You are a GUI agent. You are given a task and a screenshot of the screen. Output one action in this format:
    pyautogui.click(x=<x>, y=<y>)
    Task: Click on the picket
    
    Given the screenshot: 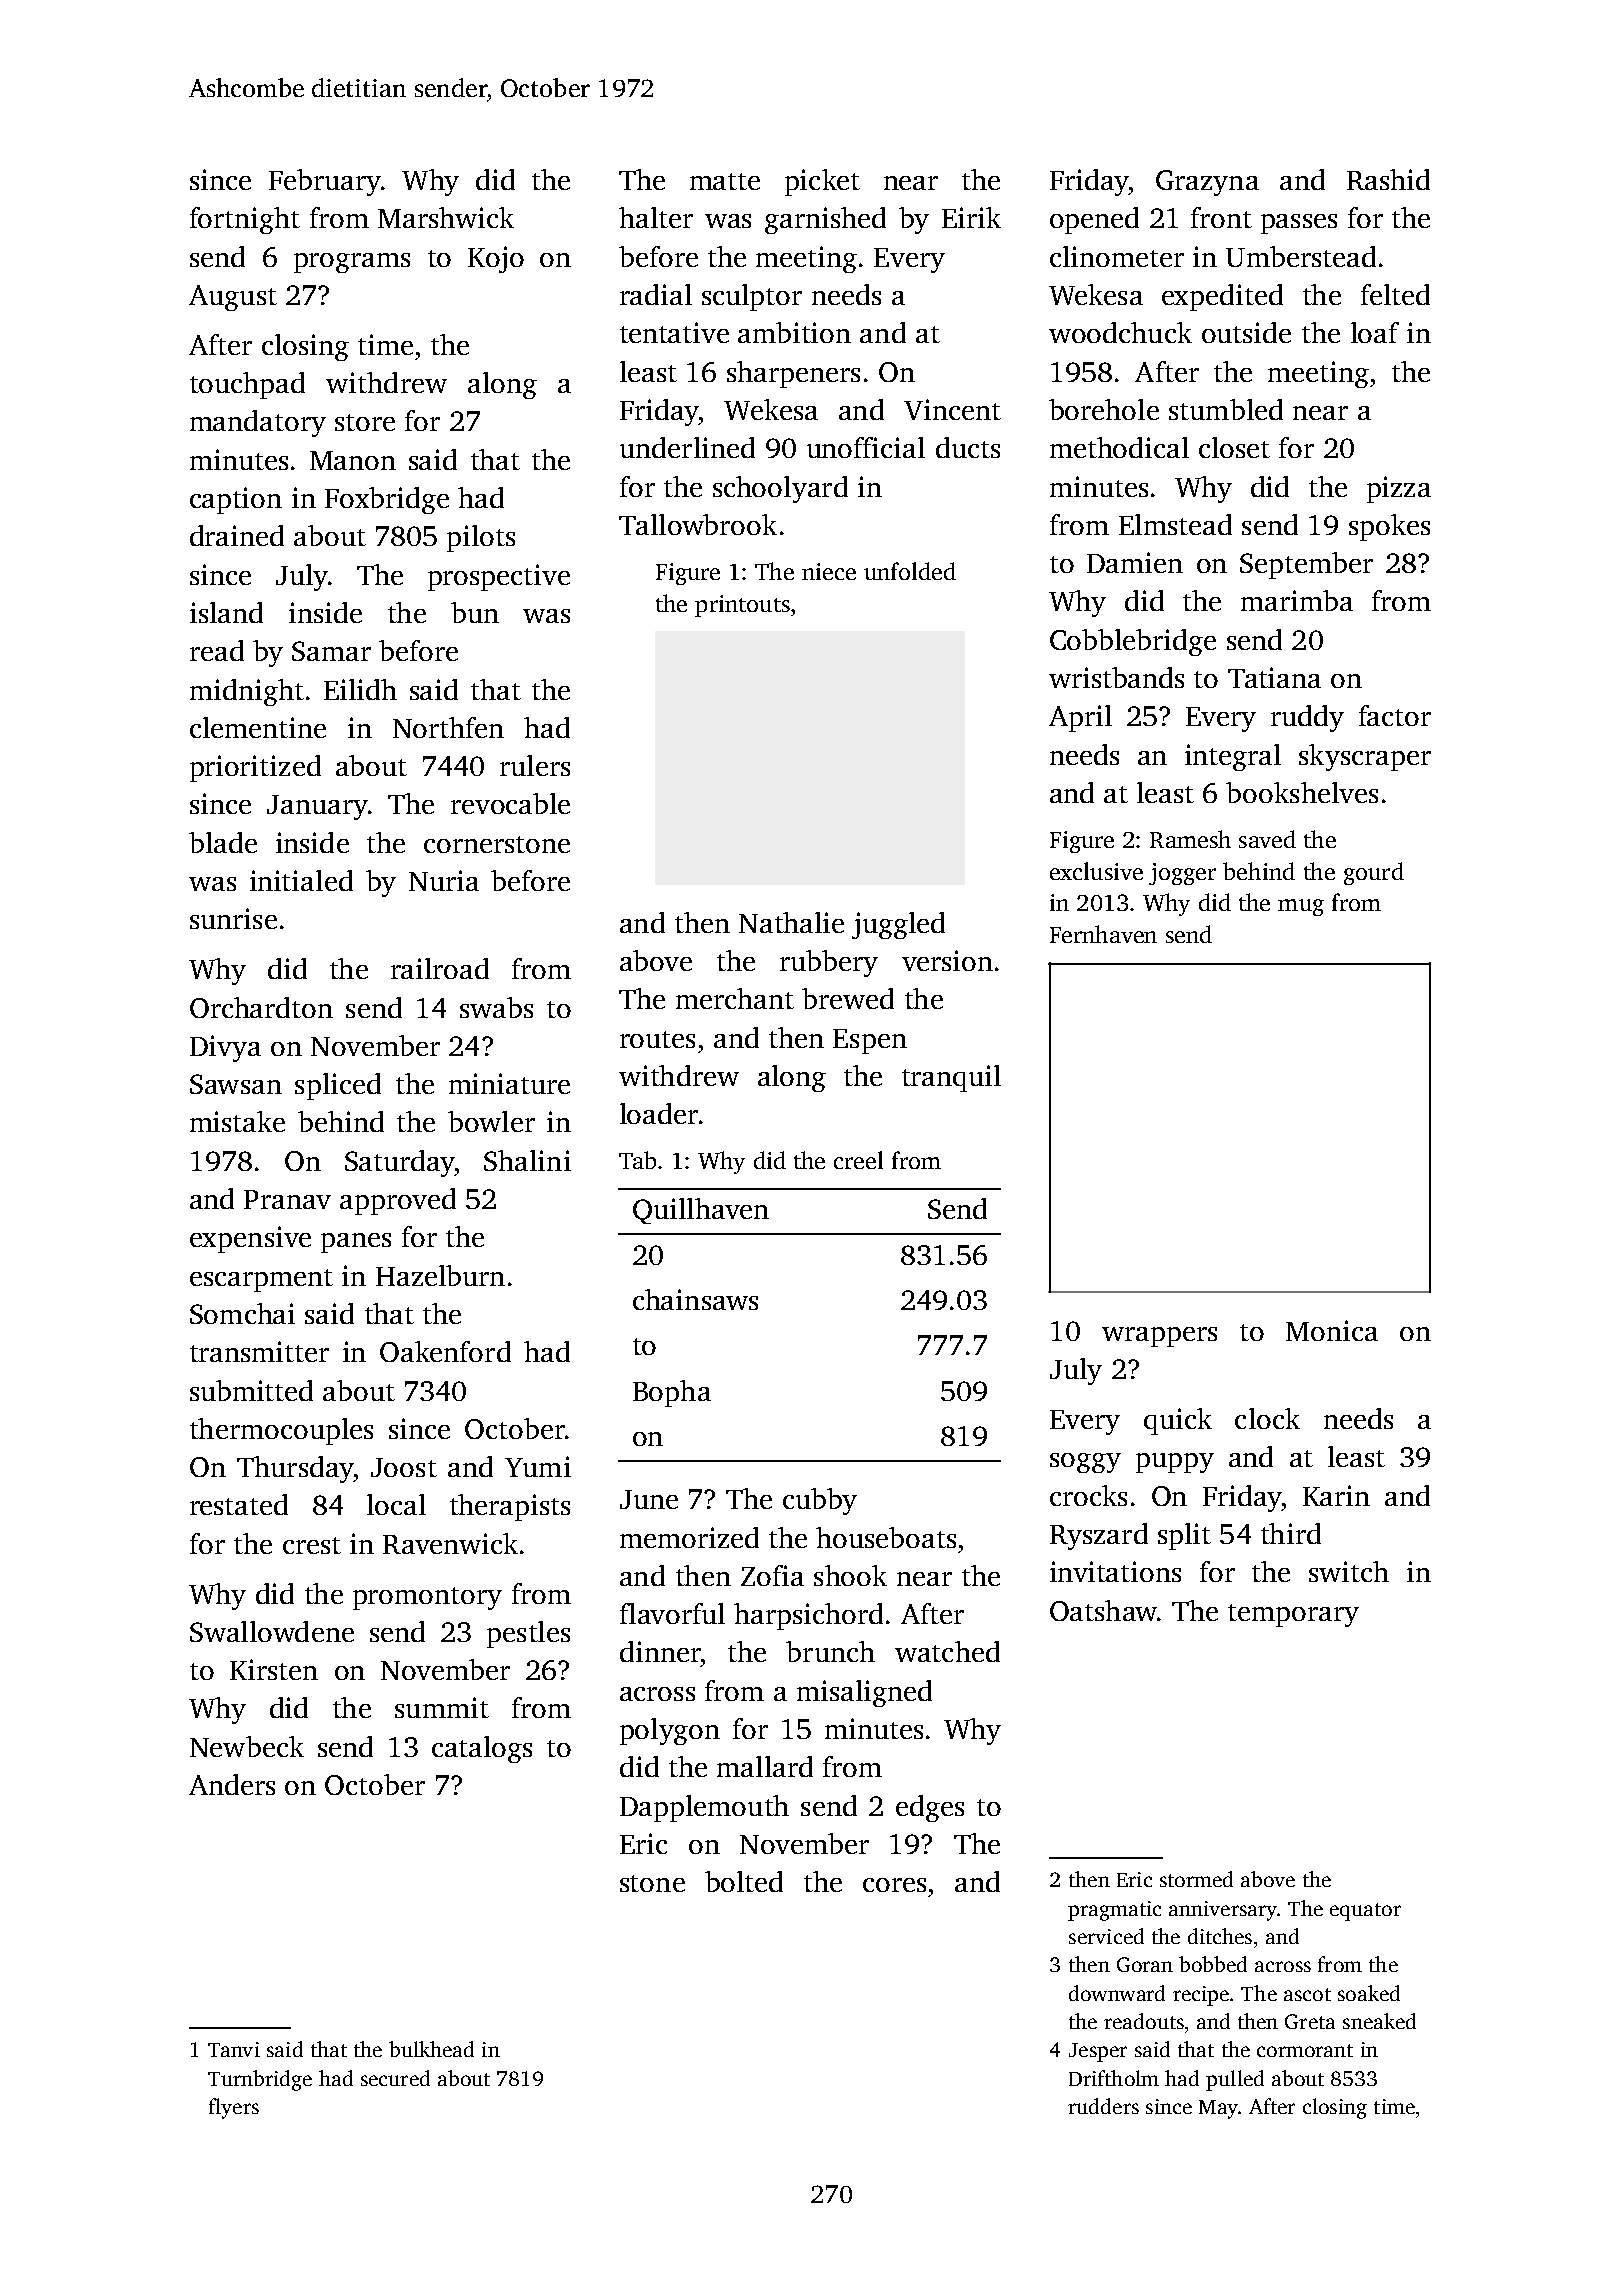 What is the action you would take?
    pyautogui.click(x=822, y=182)
